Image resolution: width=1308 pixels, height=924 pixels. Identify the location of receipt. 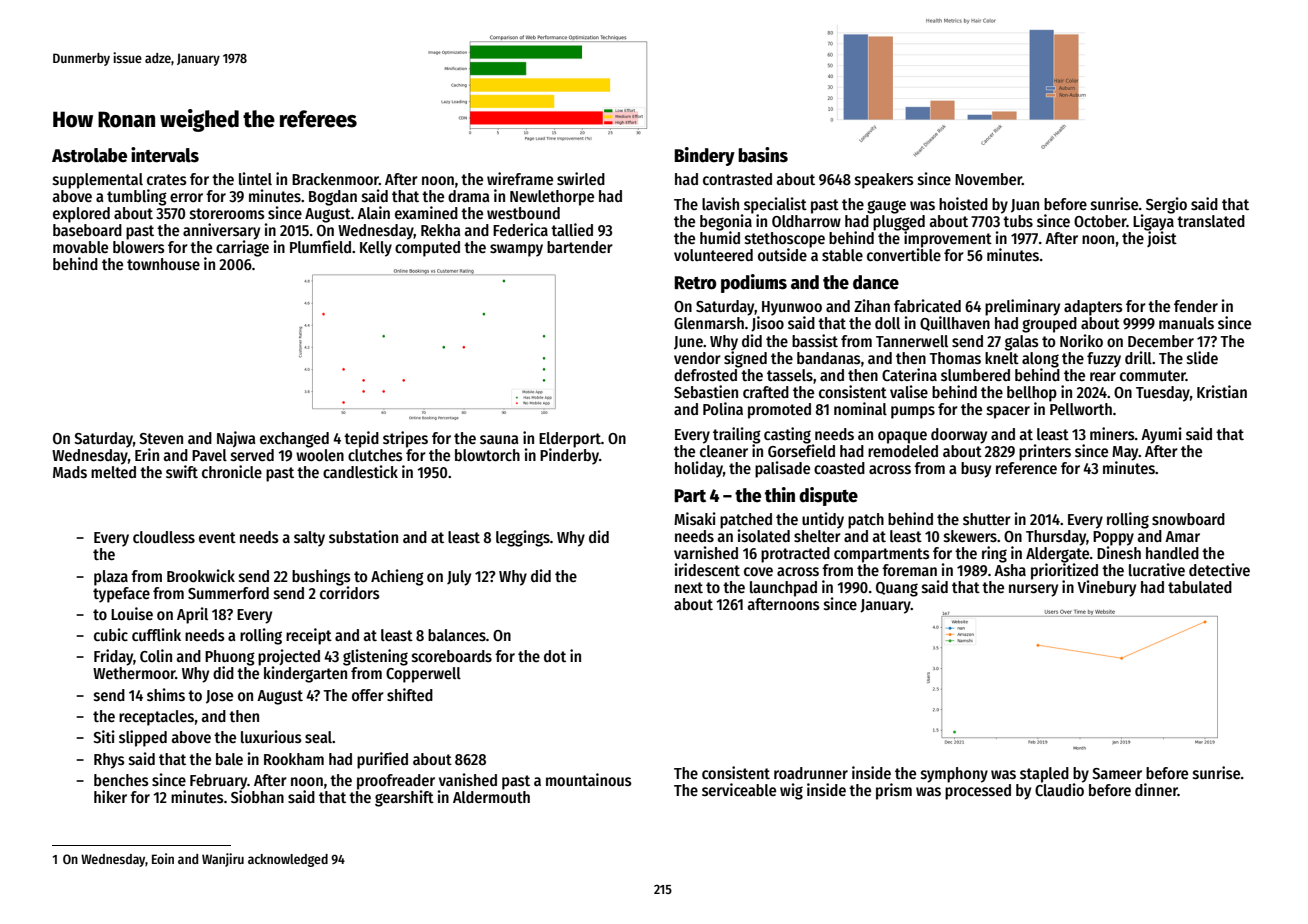
(309, 636).
